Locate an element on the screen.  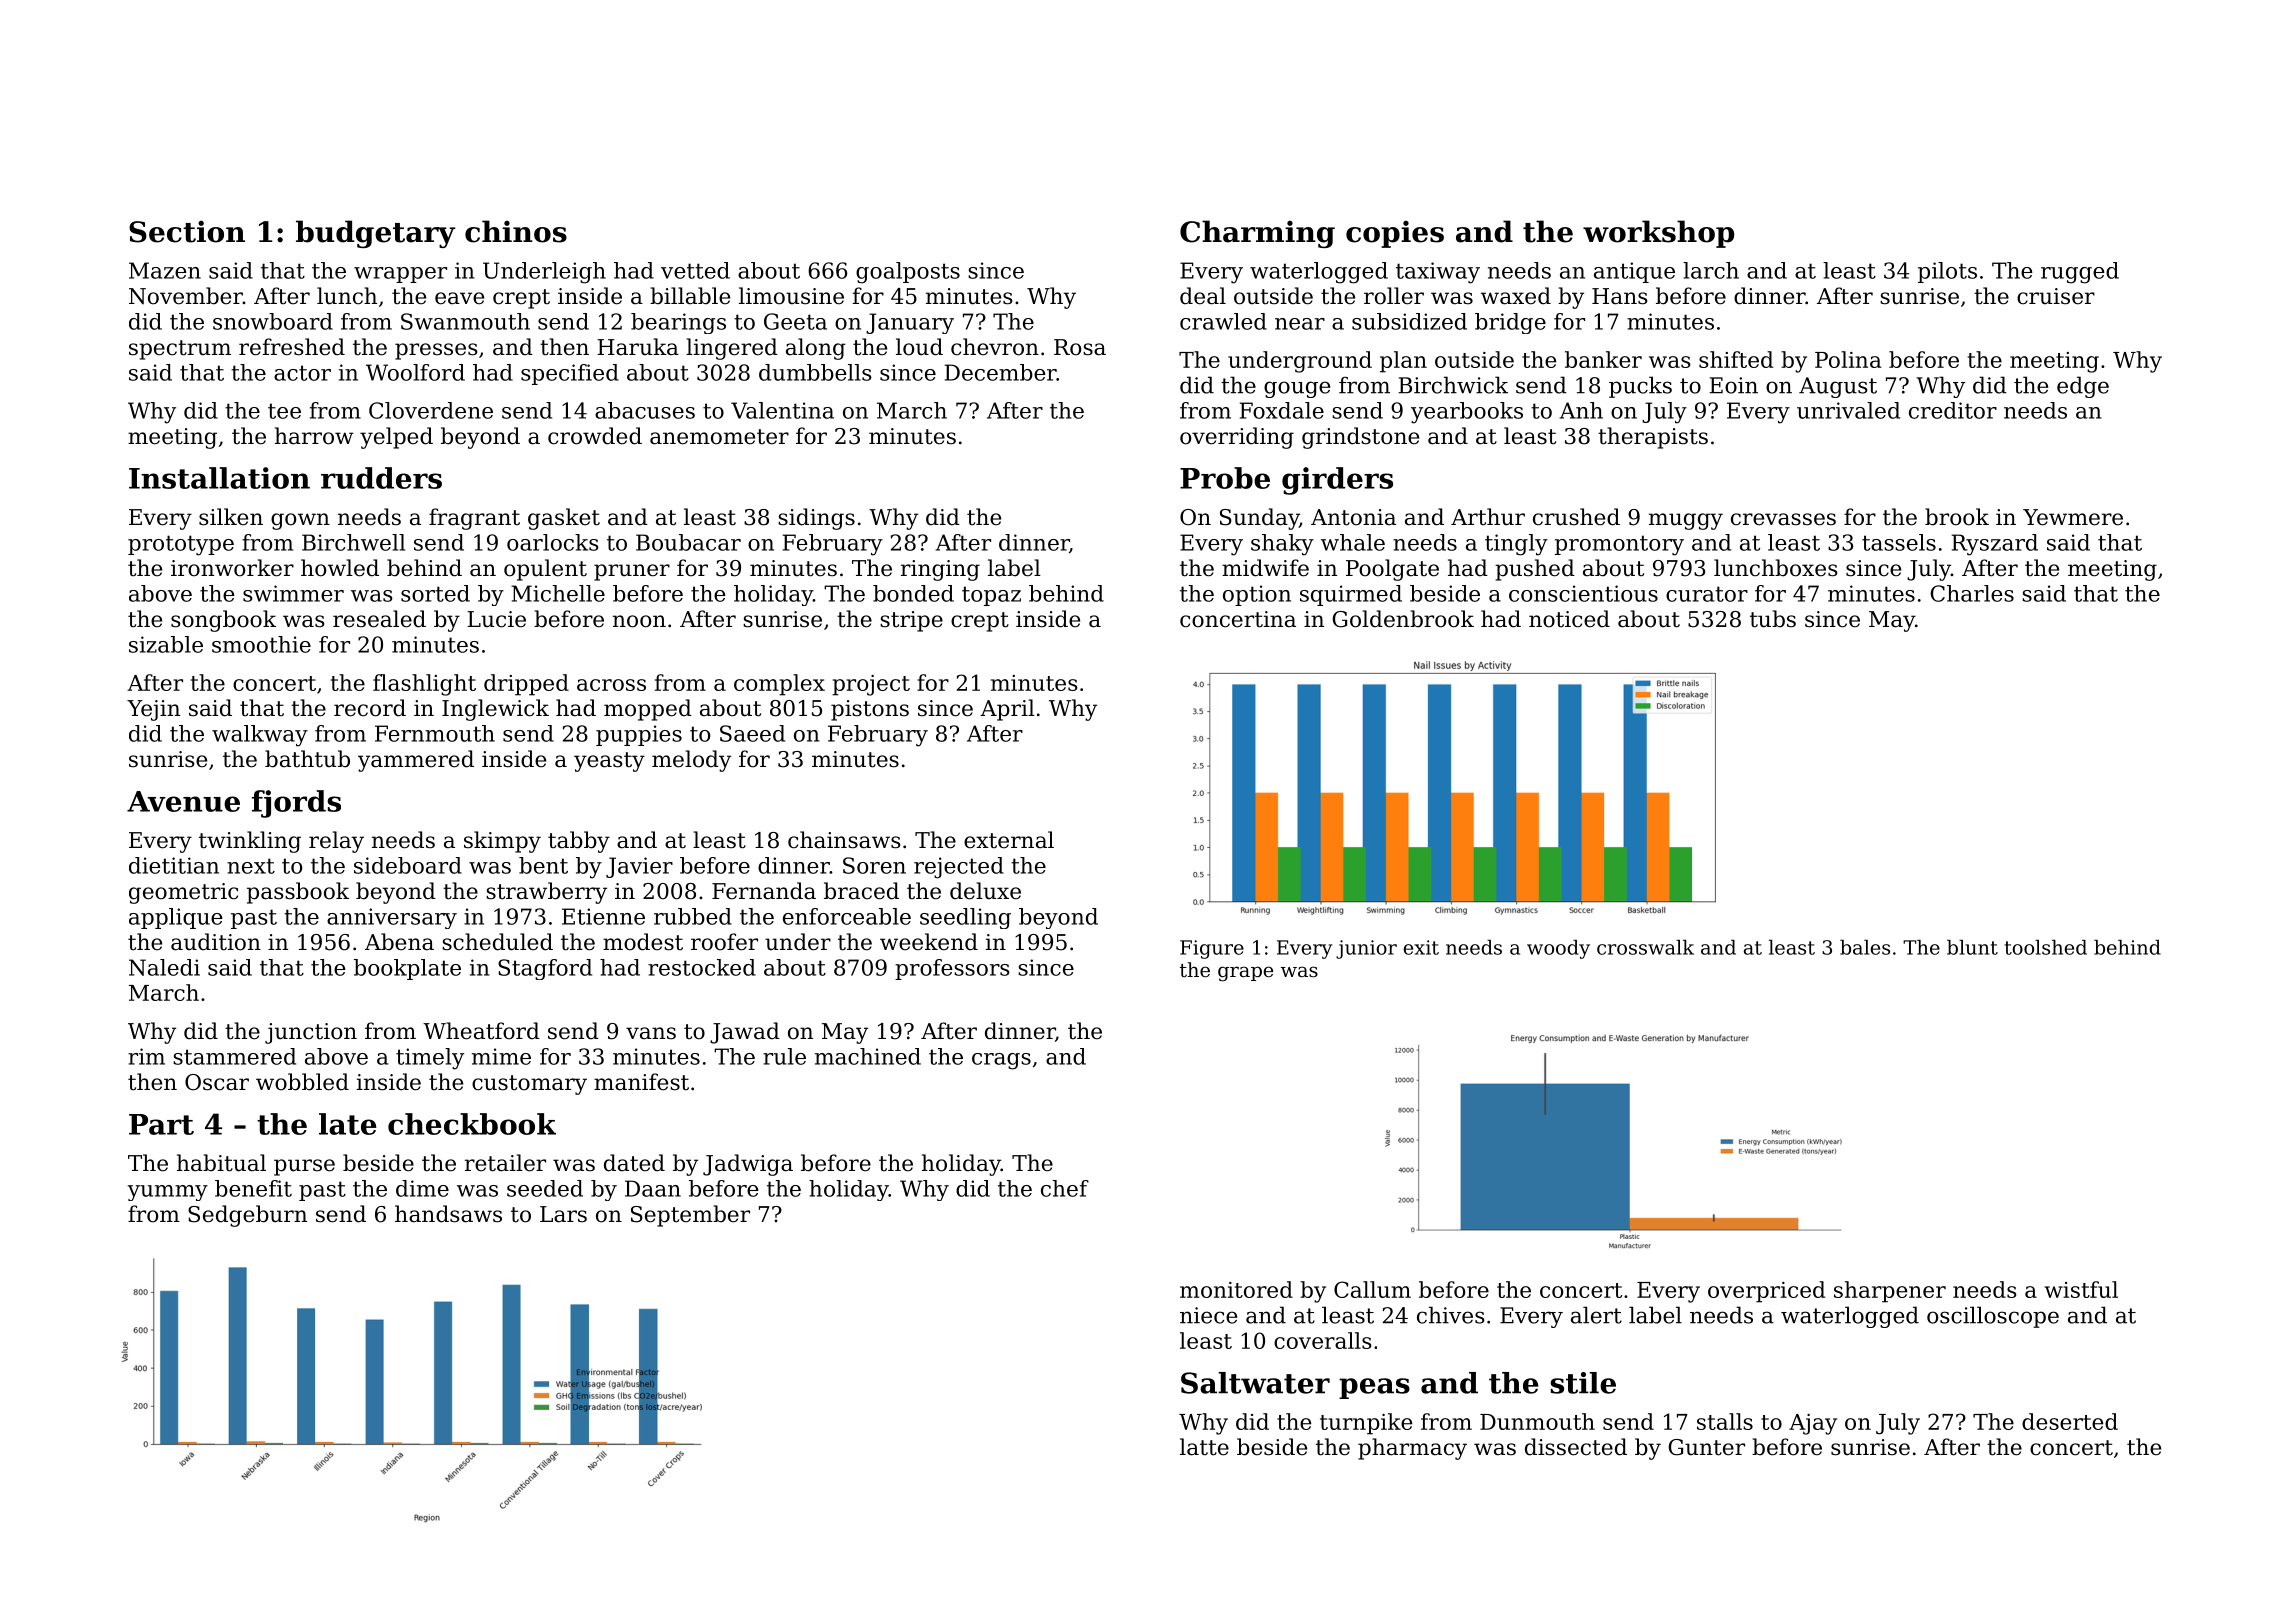
howled is located at coordinates (340, 568).
